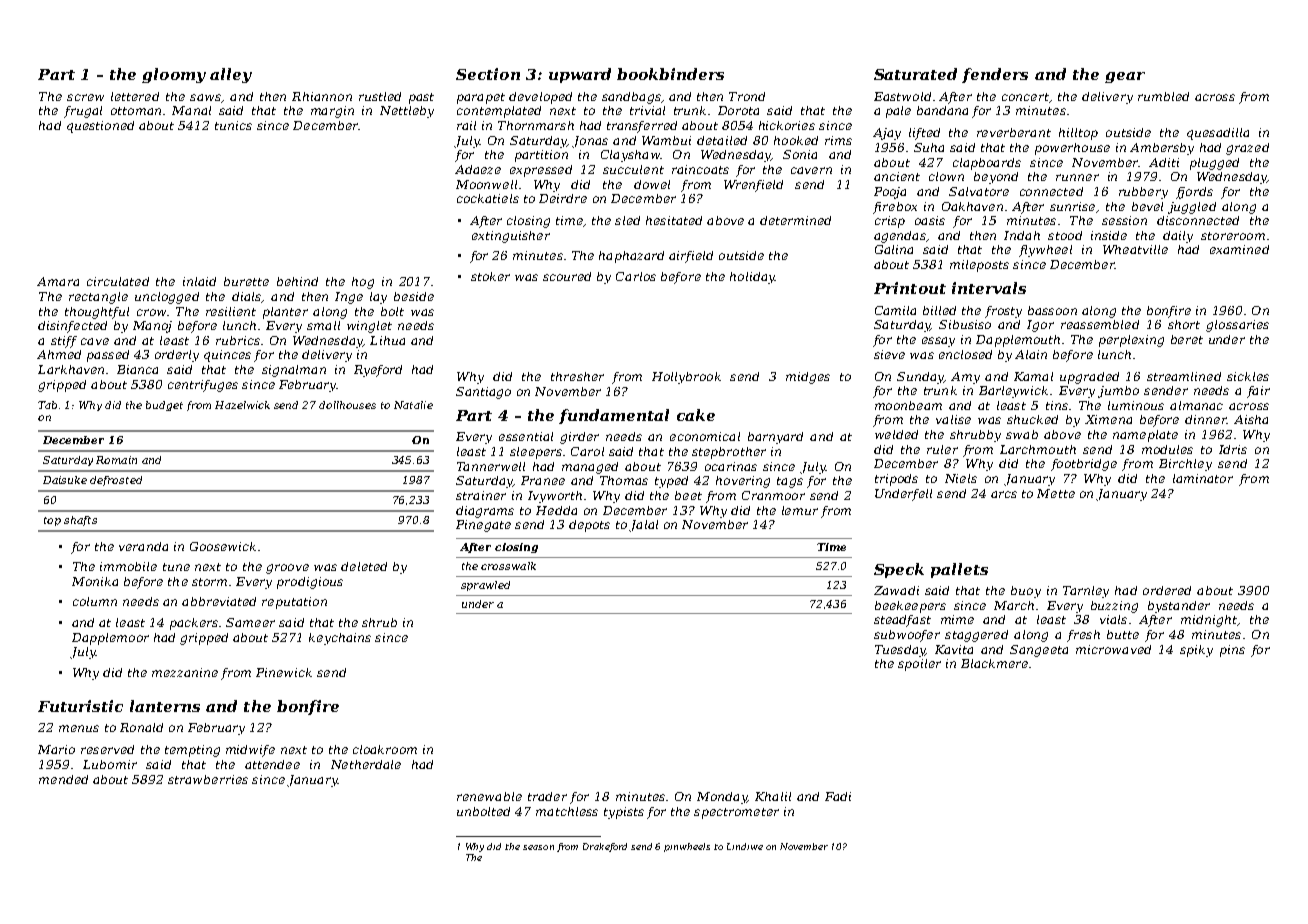 This image has height=924, width=1308. What do you see at coordinates (686, 378) in the image?
I see `Hollybrook` at bounding box center [686, 378].
